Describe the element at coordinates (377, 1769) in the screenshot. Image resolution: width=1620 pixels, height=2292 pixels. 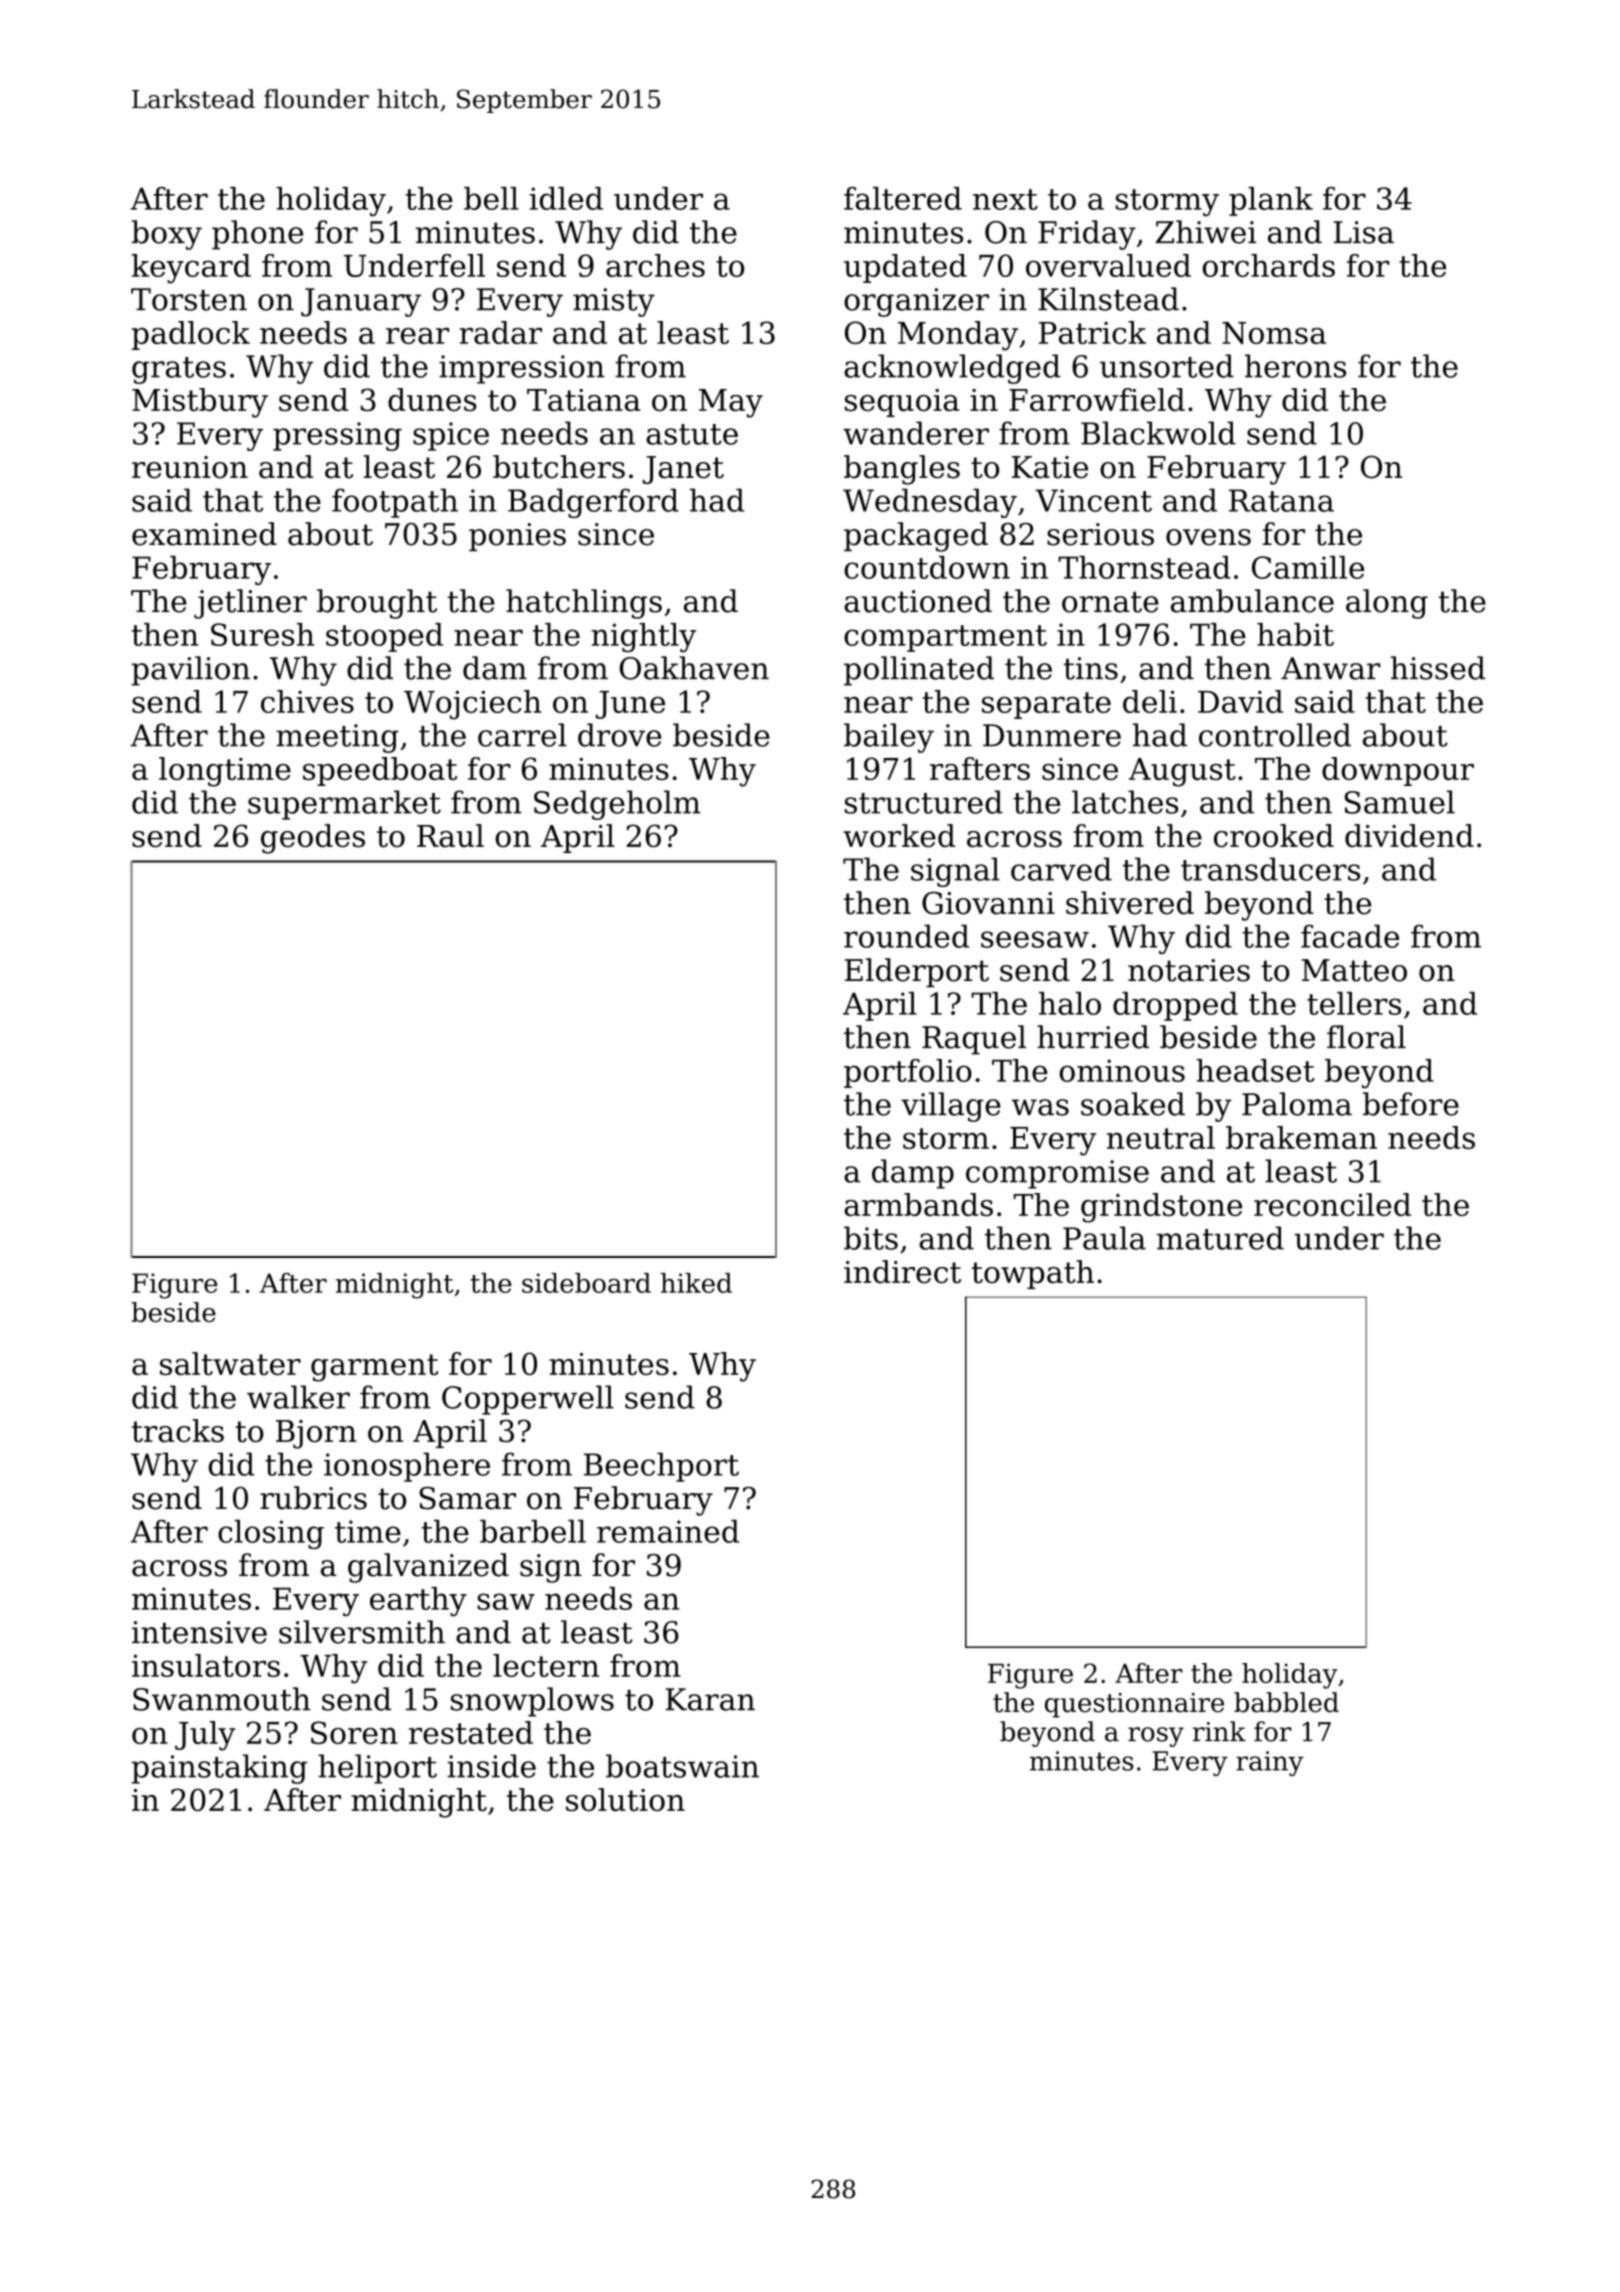
I see `heliport` at that location.
